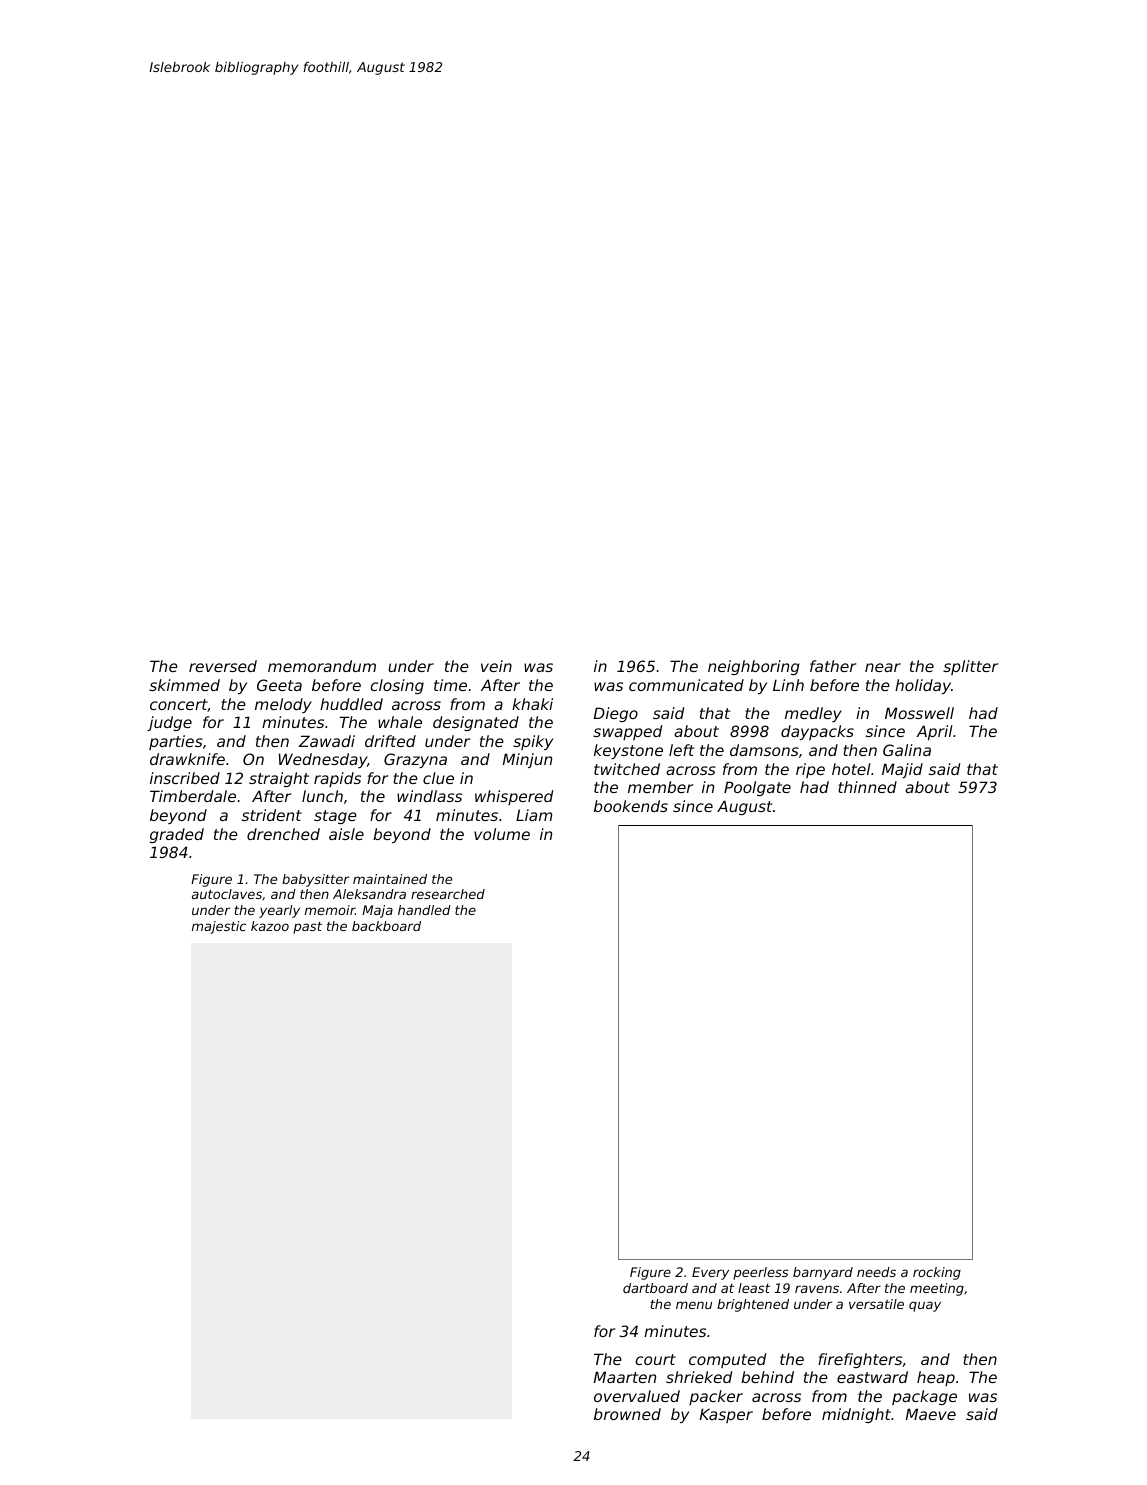 This screenshot has width=1147, height=1485. Describe the element at coordinates (448, 894) in the screenshot. I see `researched` at that location.
